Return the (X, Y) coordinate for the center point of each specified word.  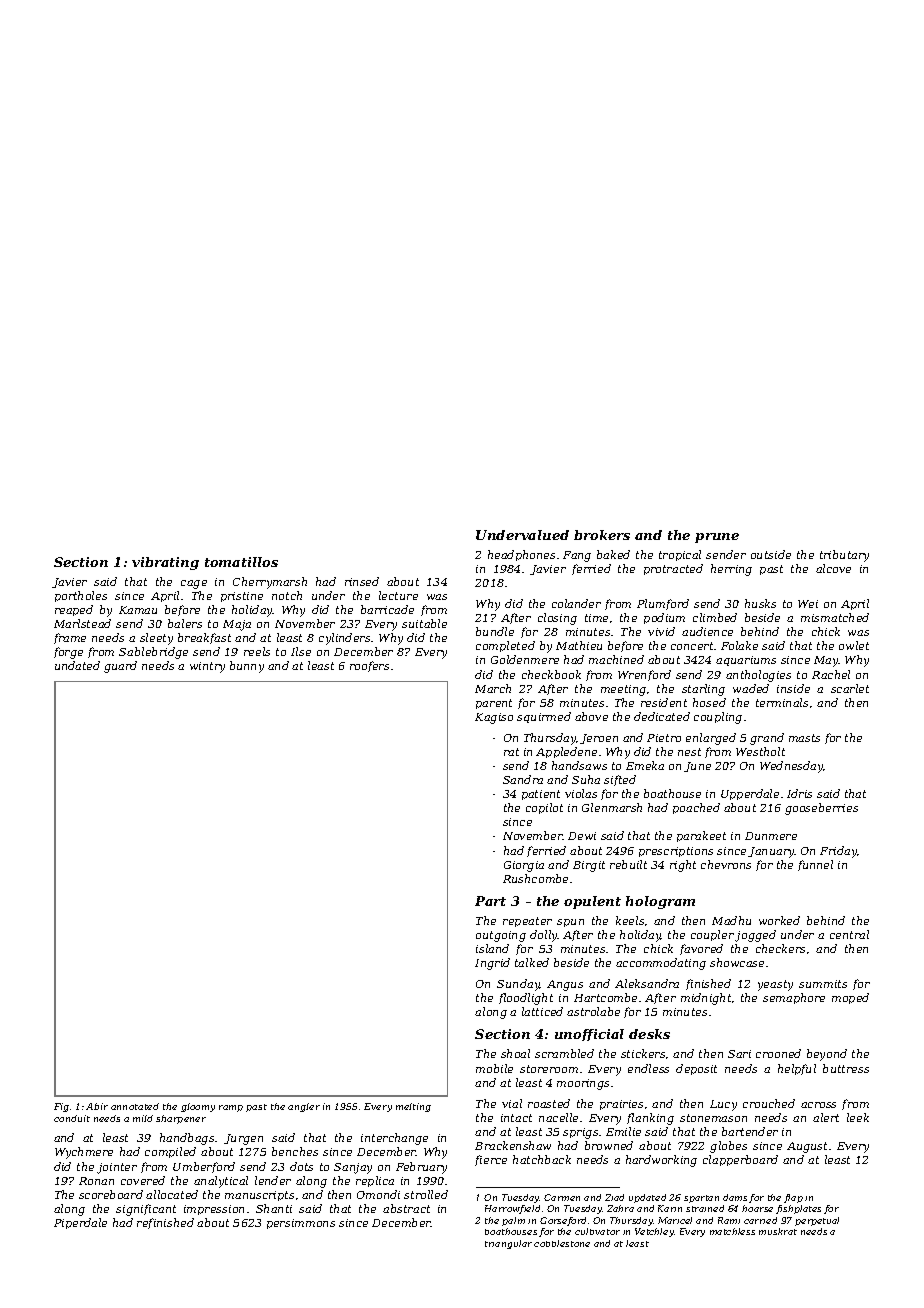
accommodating (661, 964)
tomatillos (241, 562)
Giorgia (524, 866)
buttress (846, 1068)
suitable (424, 623)
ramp (231, 1108)
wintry (207, 667)
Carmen (562, 1197)
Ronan (96, 1181)
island (492, 948)
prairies (621, 1105)
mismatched (835, 617)
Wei (808, 604)
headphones (521, 555)
